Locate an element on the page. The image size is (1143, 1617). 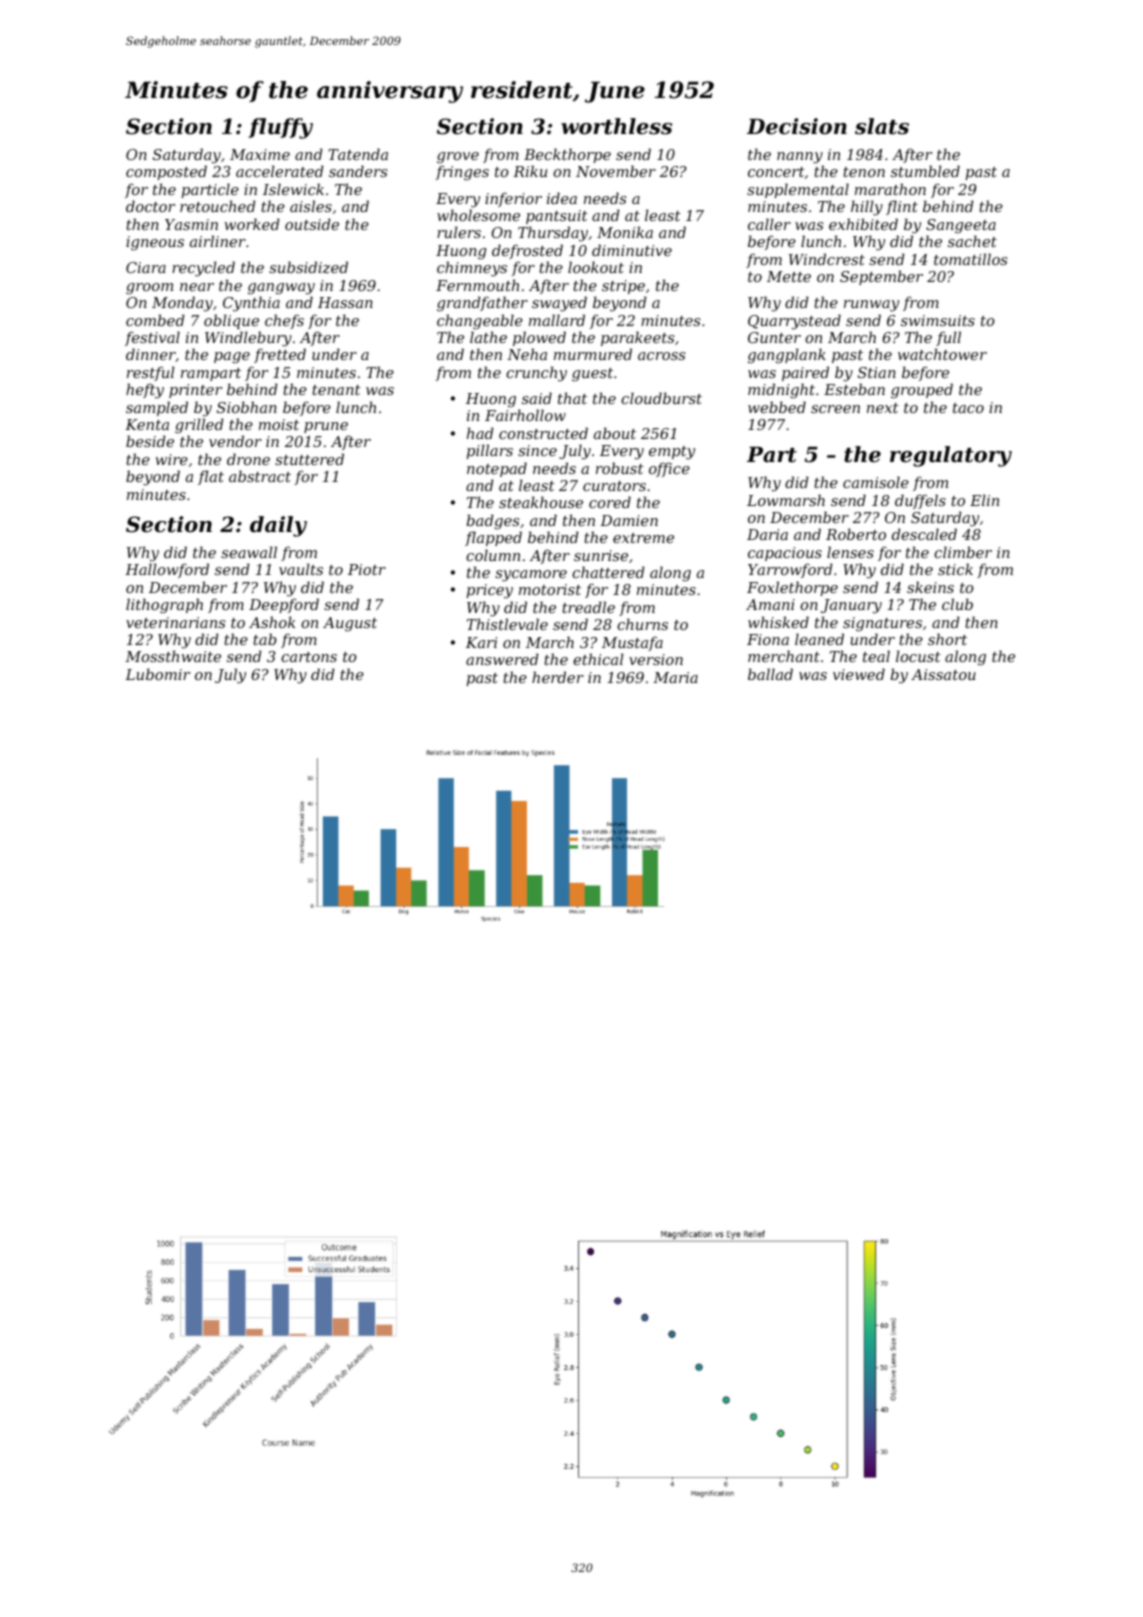
vendor is located at coordinates (235, 441).
